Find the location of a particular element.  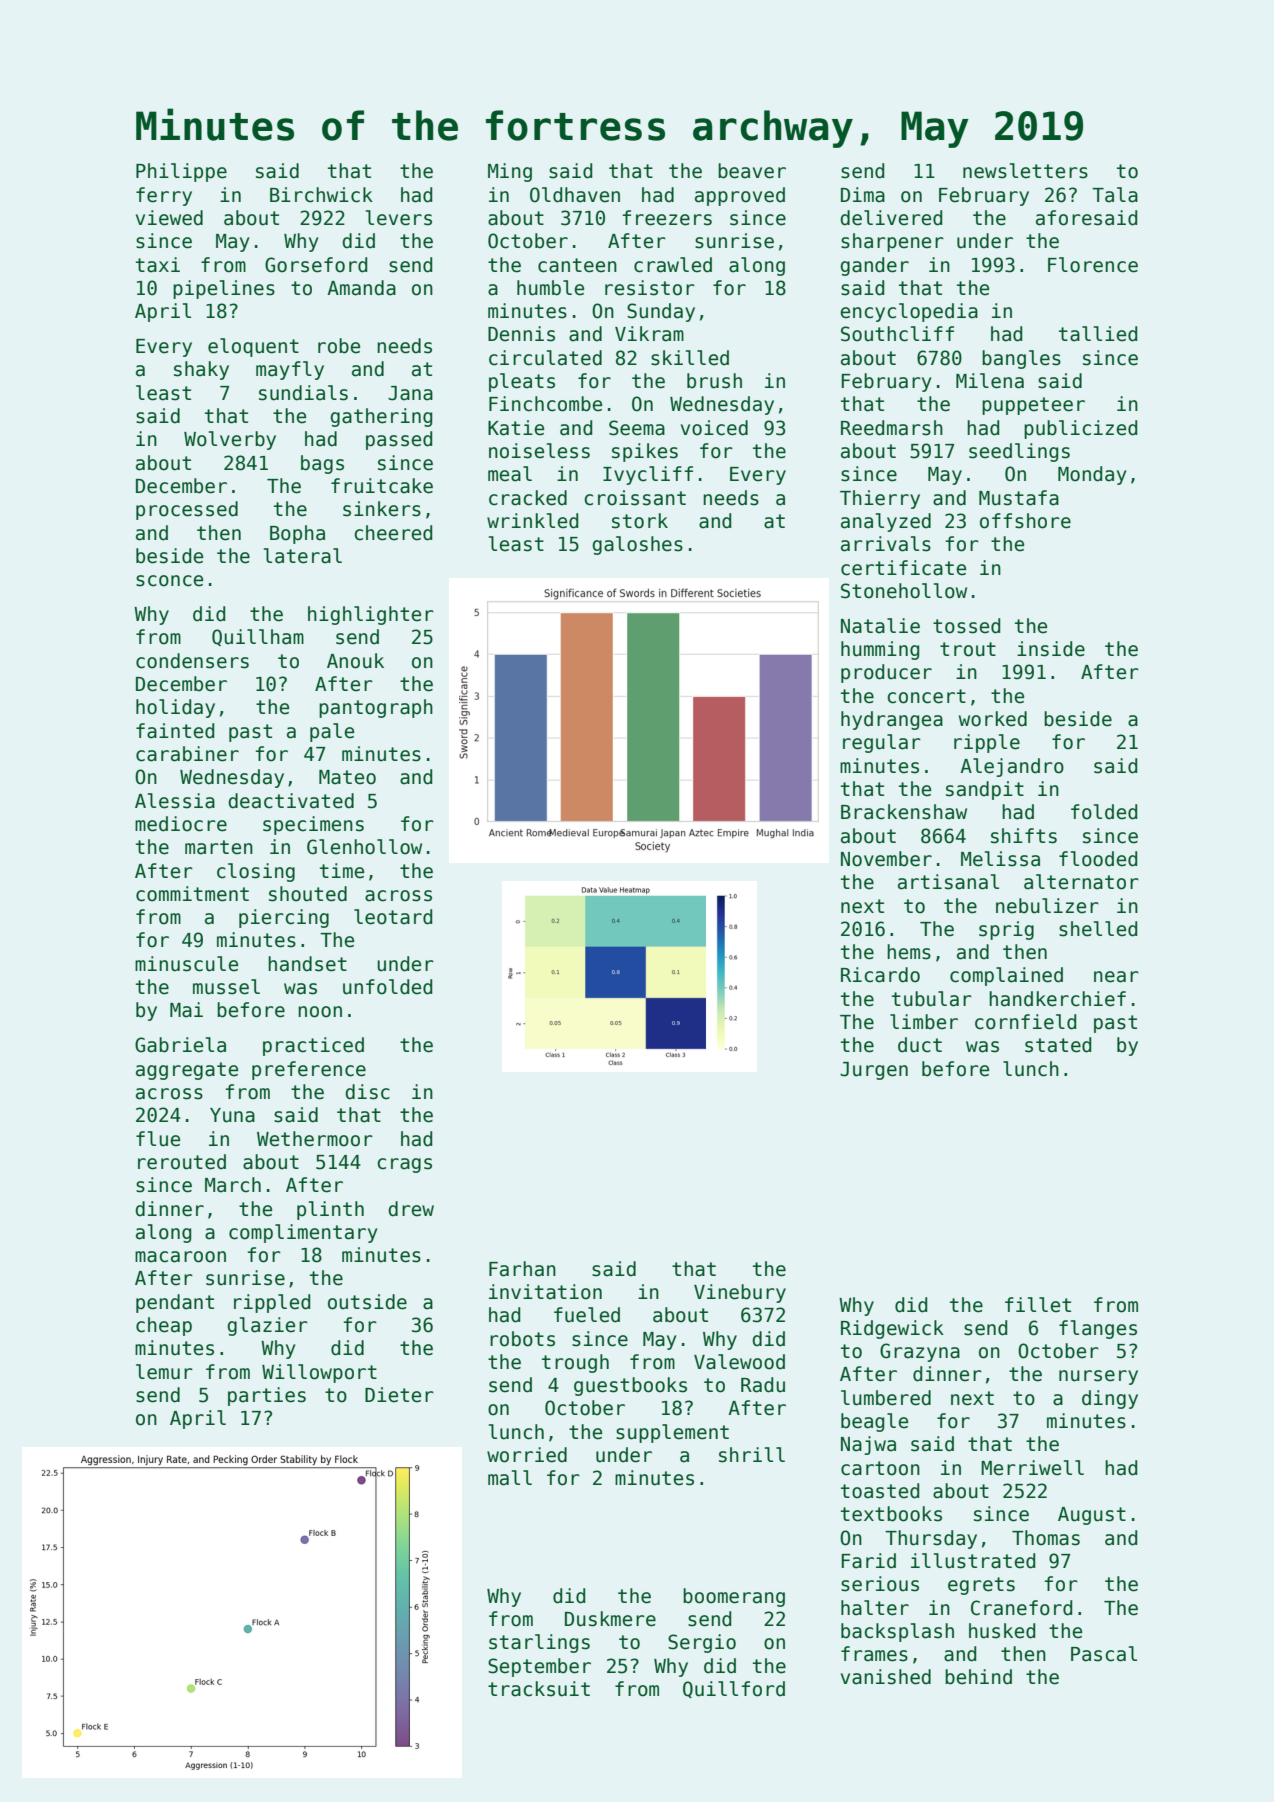

Mustafa is located at coordinates (1019, 498).
